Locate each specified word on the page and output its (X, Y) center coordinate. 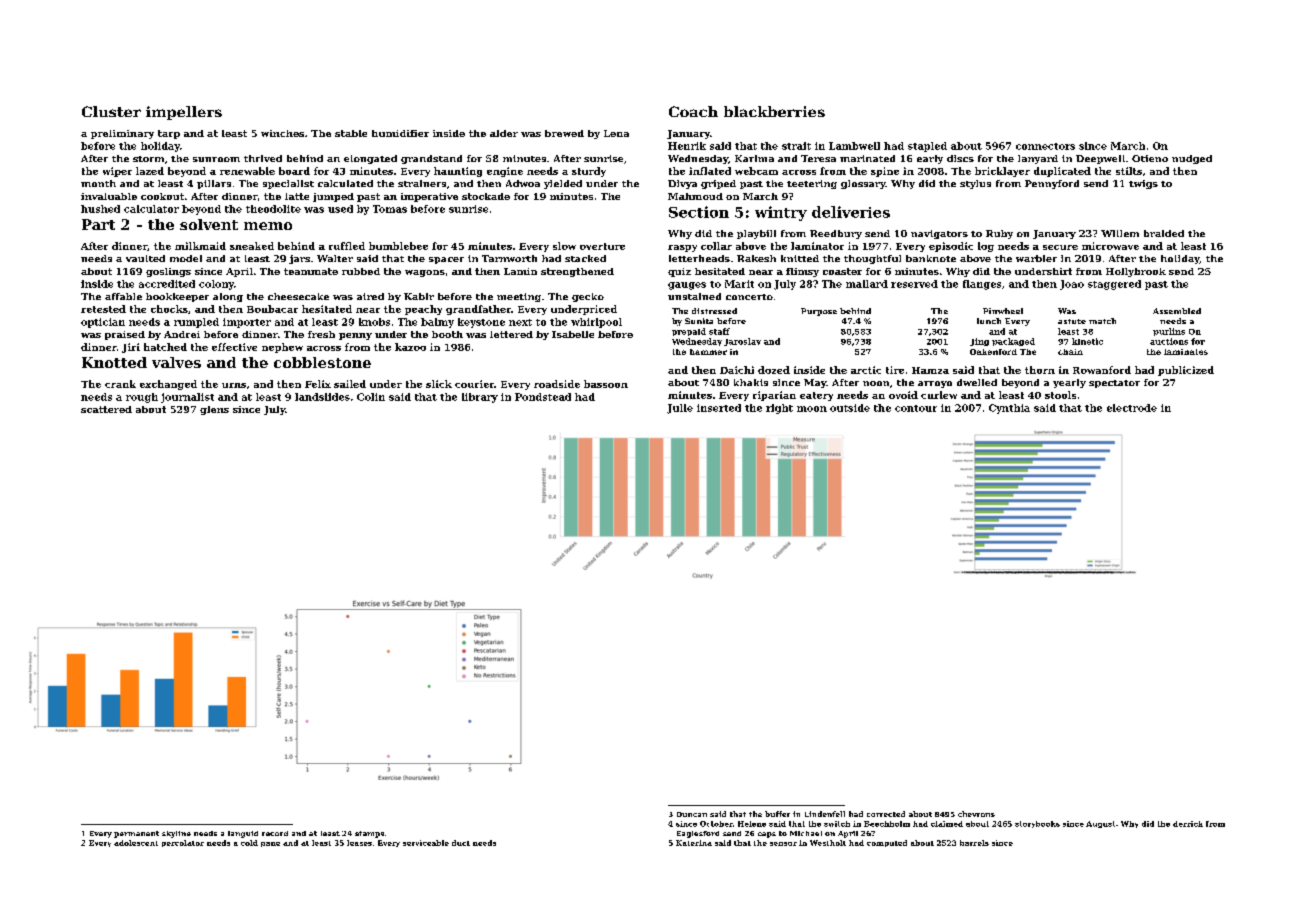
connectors (1045, 146)
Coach (693, 111)
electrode (1132, 408)
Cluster (111, 111)
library (480, 398)
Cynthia (1009, 409)
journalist (187, 398)
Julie (680, 409)
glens (214, 410)
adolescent (136, 843)
